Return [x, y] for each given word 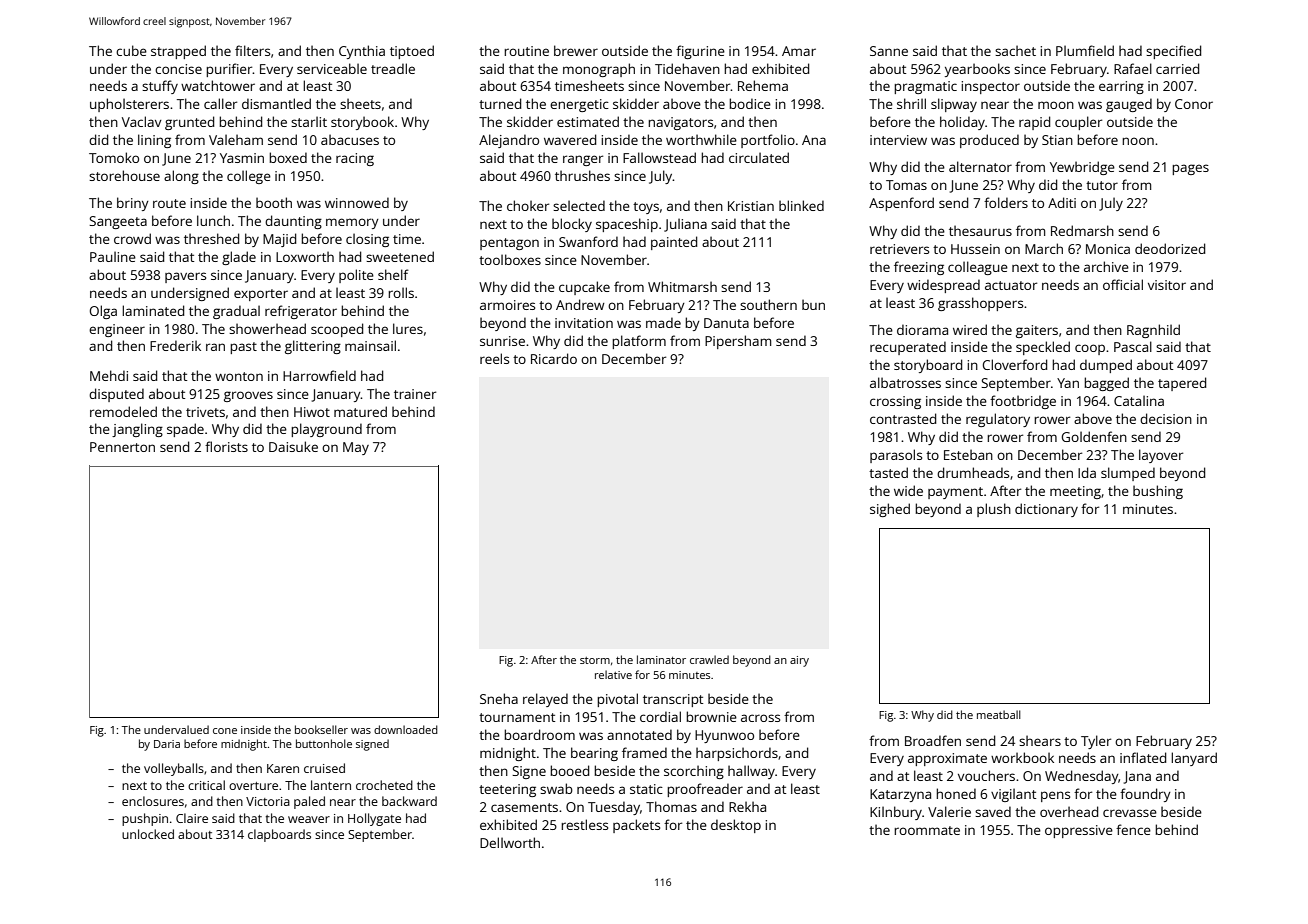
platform [639, 342]
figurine [700, 52]
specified [1173, 52]
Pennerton [122, 447]
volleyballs [174, 769]
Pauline [113, 256]
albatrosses [905, 382]
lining [154, 141]
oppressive [1079, 831]
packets [636, 826]
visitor [1167, 285]
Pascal [1133, 346]
